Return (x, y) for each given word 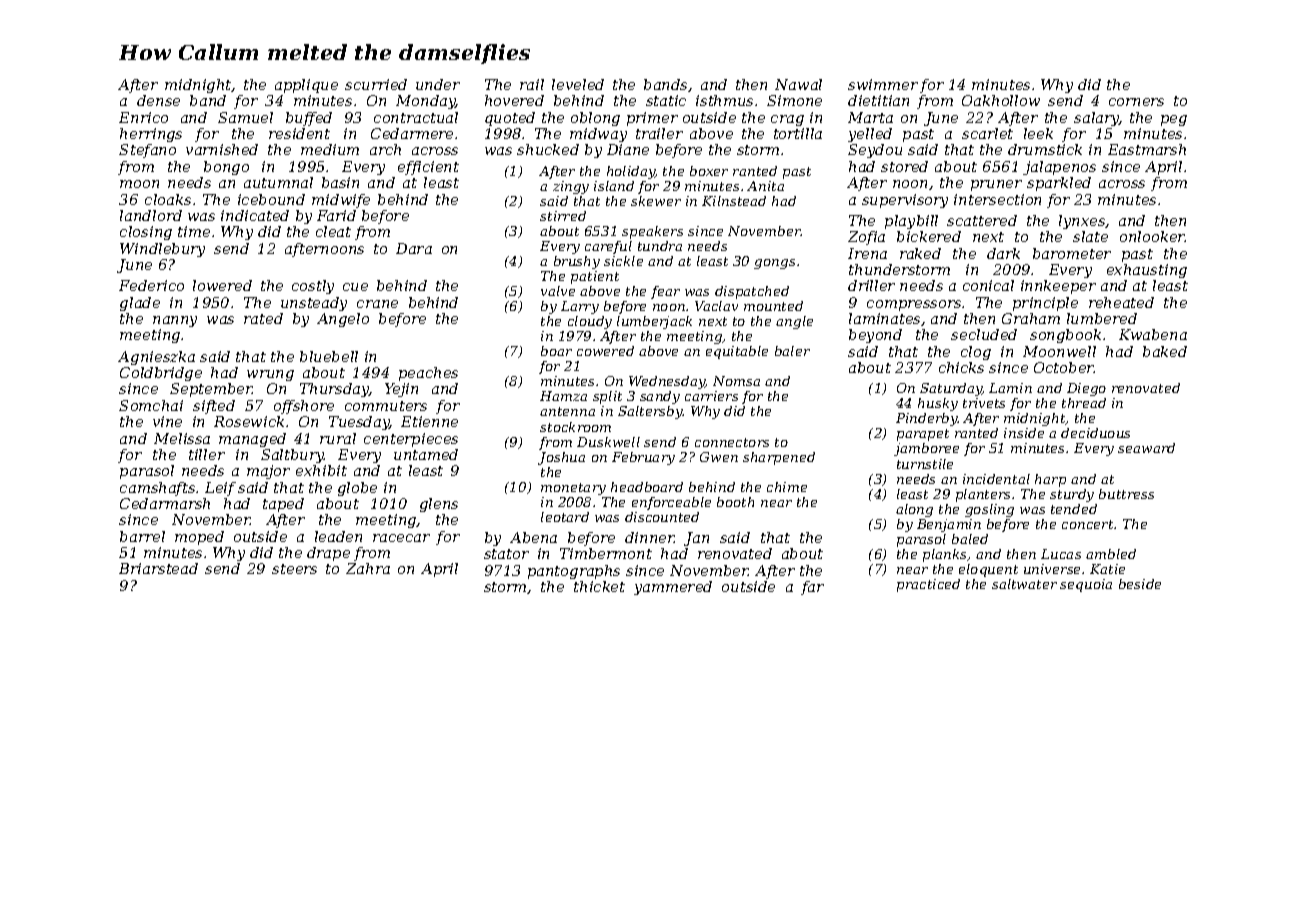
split (607, 397)
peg (1174, 120)
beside (1140, 584)
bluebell (329, 356)
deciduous (1095, 433)
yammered (673, 588)
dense (158, 100)
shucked (548, 149)
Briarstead (158, 568)
